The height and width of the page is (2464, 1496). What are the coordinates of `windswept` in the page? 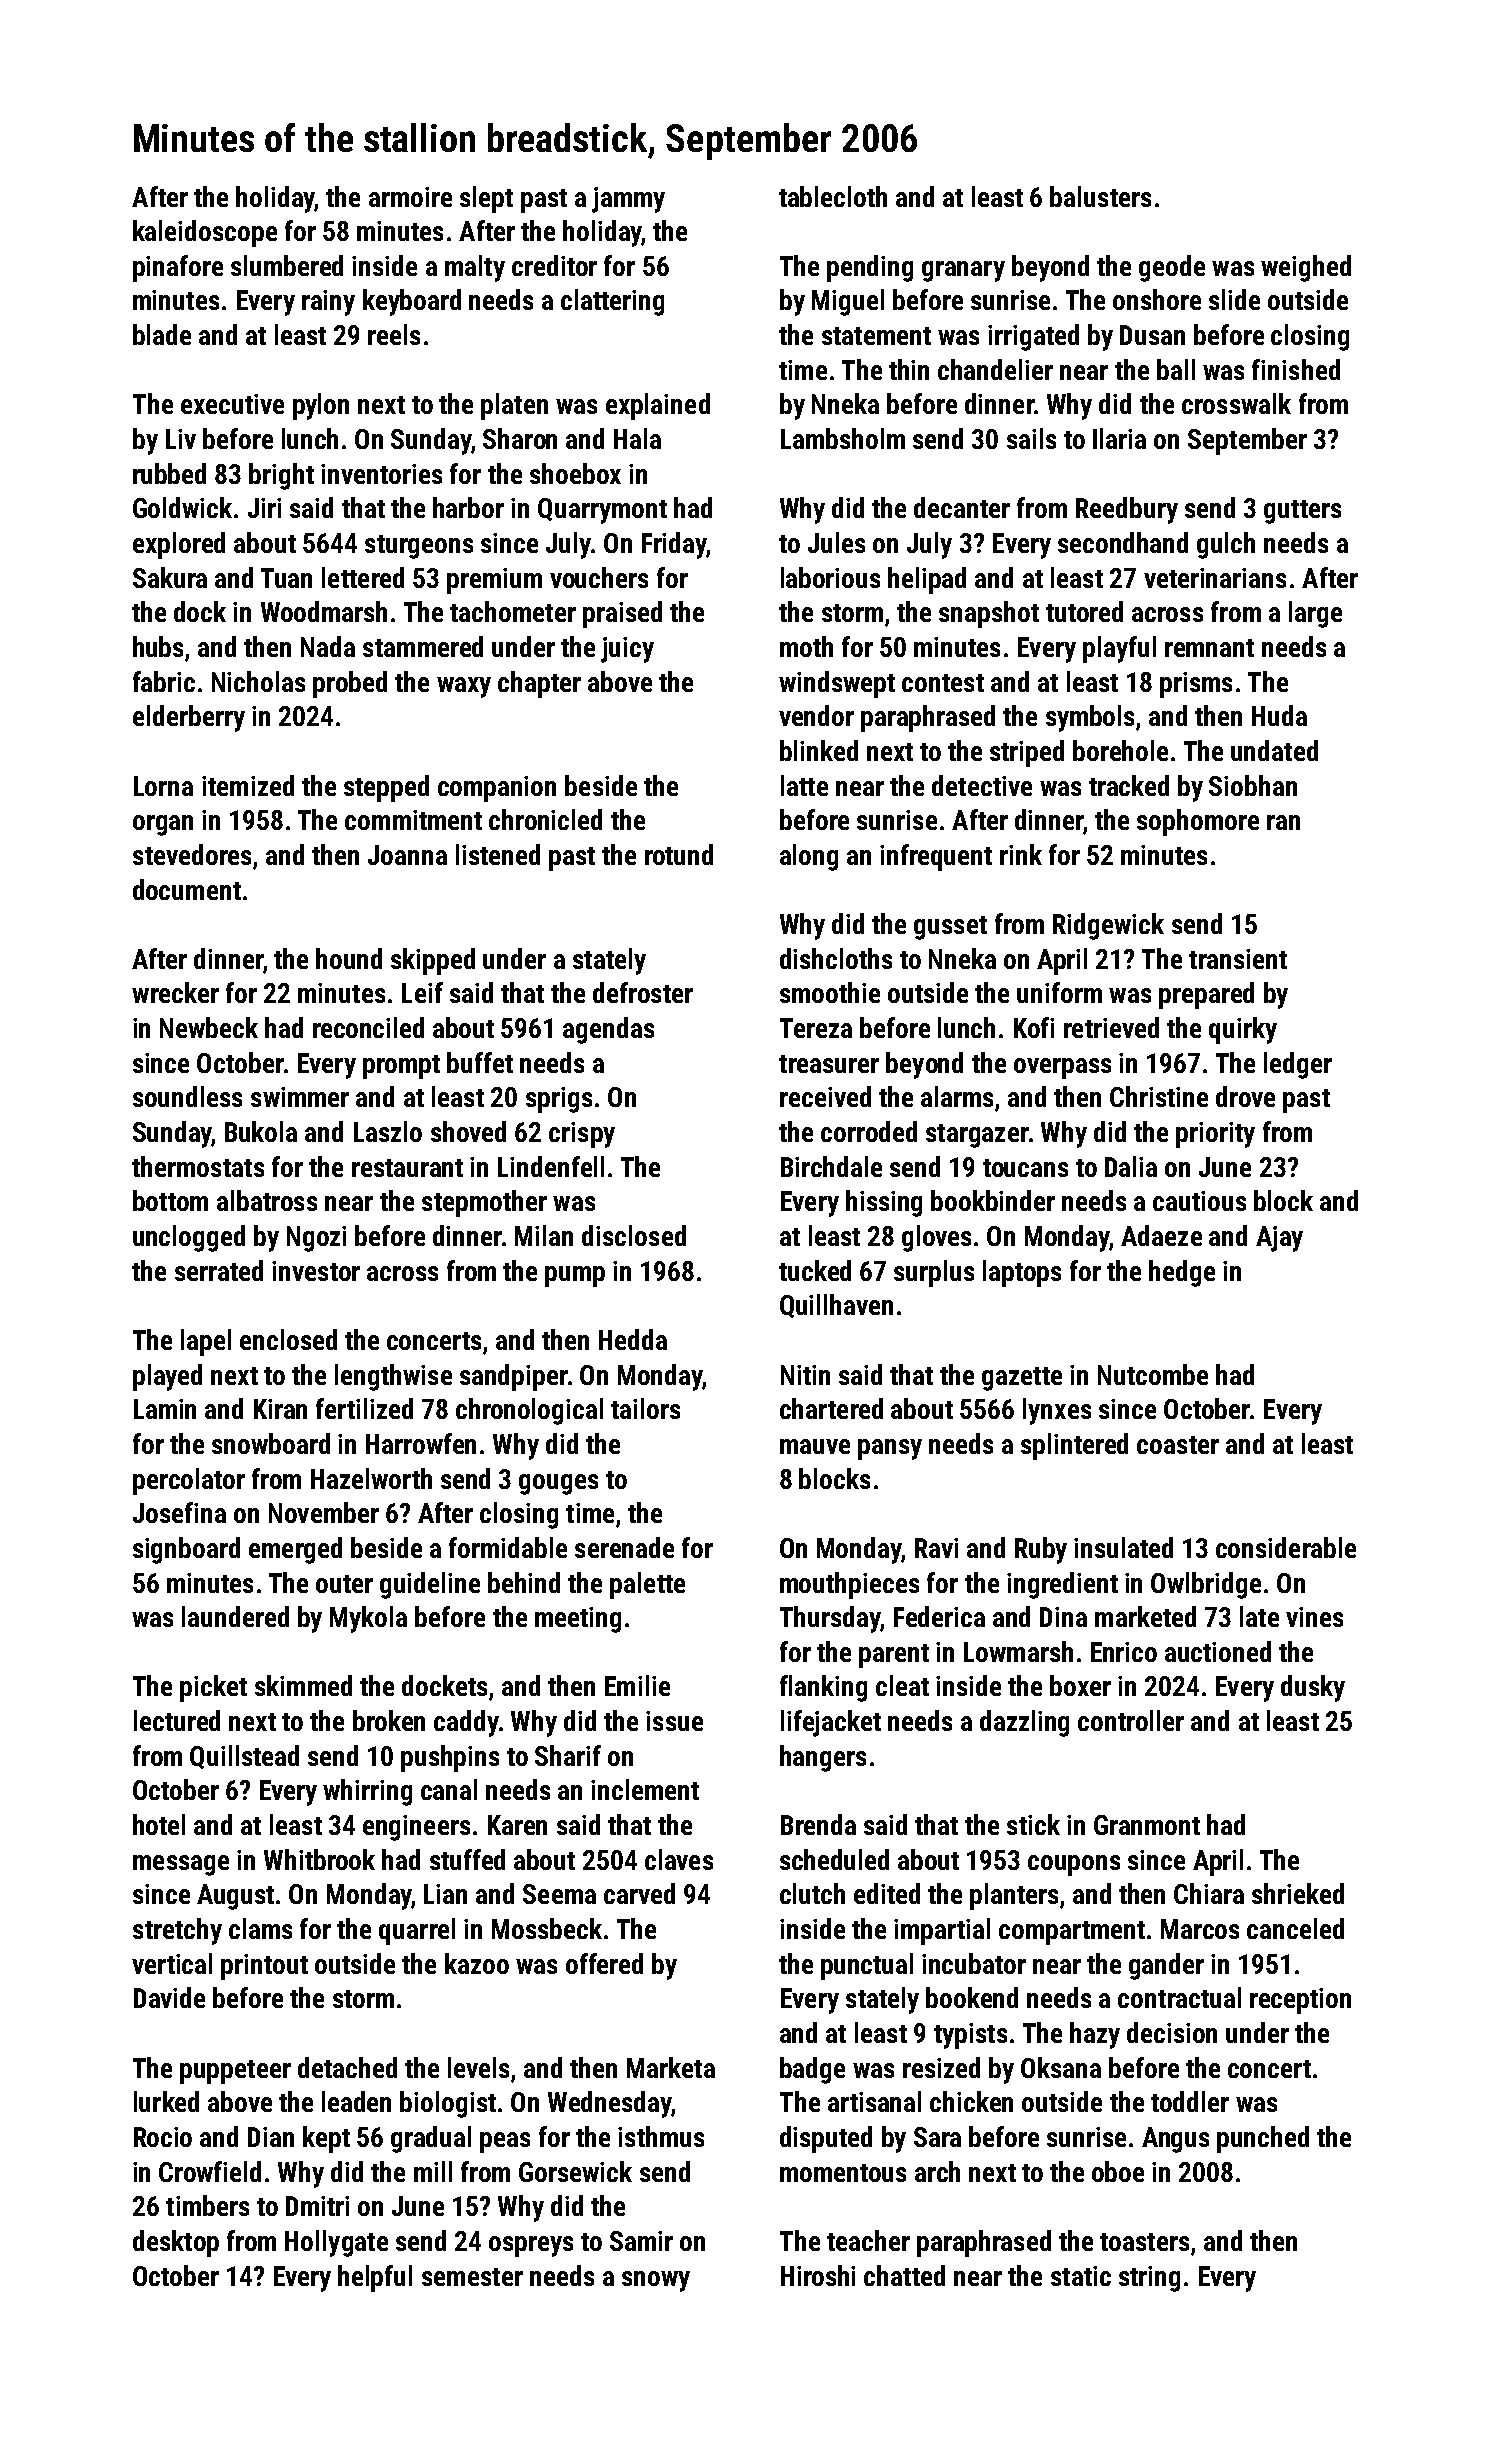 It's located at (837, 684).
